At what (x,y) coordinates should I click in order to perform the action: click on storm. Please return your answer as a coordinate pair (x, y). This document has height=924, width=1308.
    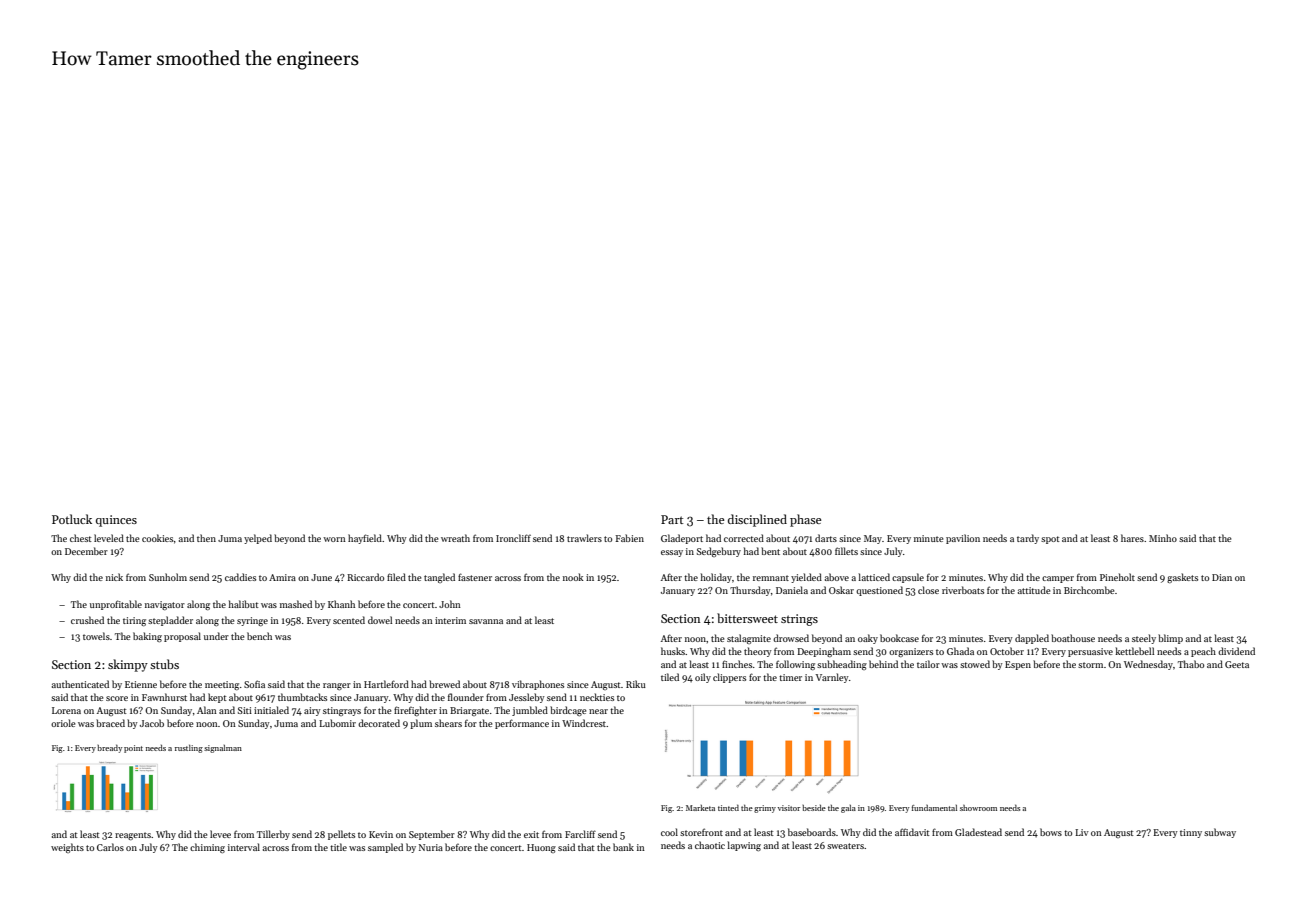
    Looking at the image, I should click on (1090, 665).
